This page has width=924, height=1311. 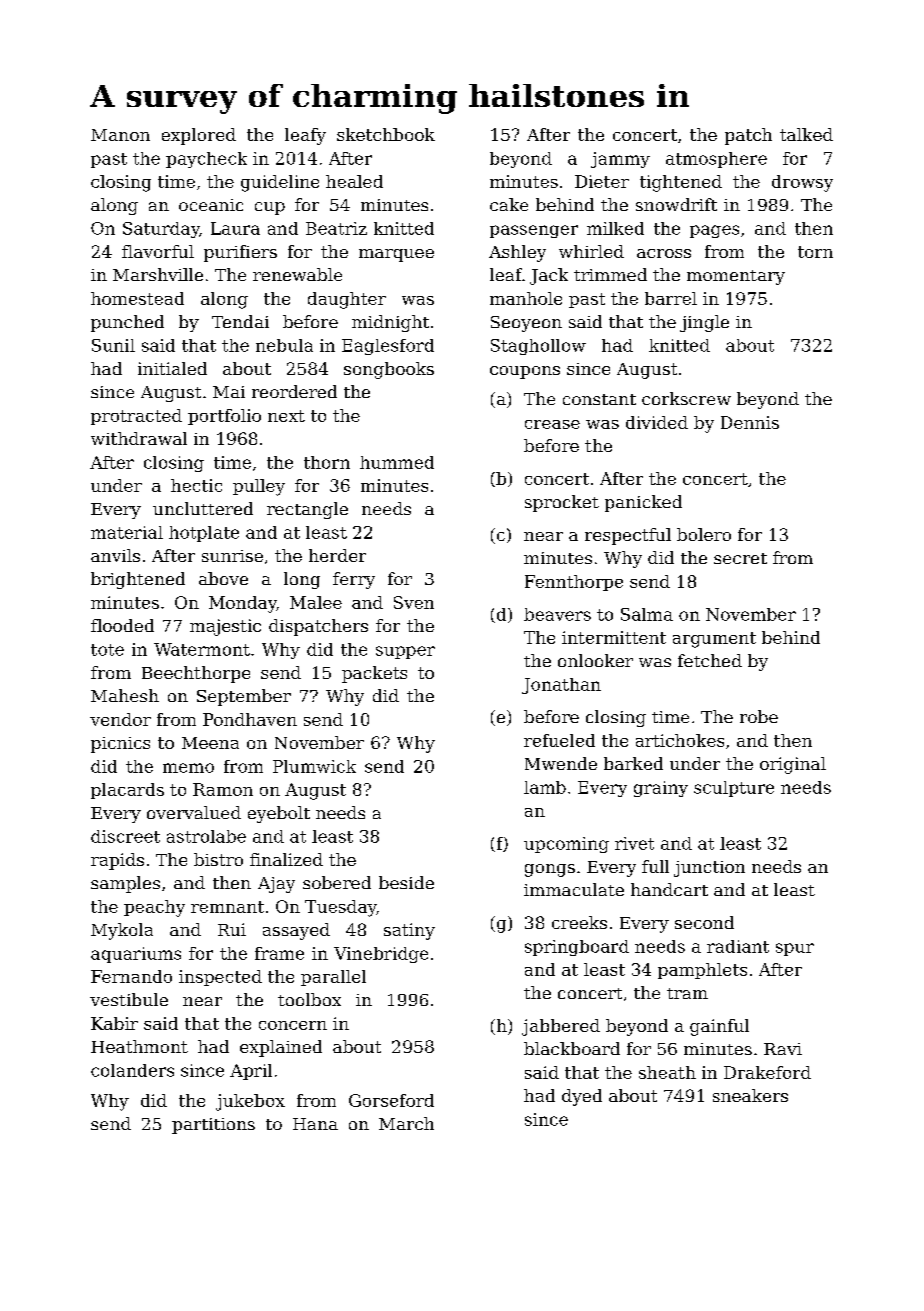 What do you see at coordinates (386, 134) in the page?
I see `sketchbook` at bounding box center [386, 134].
